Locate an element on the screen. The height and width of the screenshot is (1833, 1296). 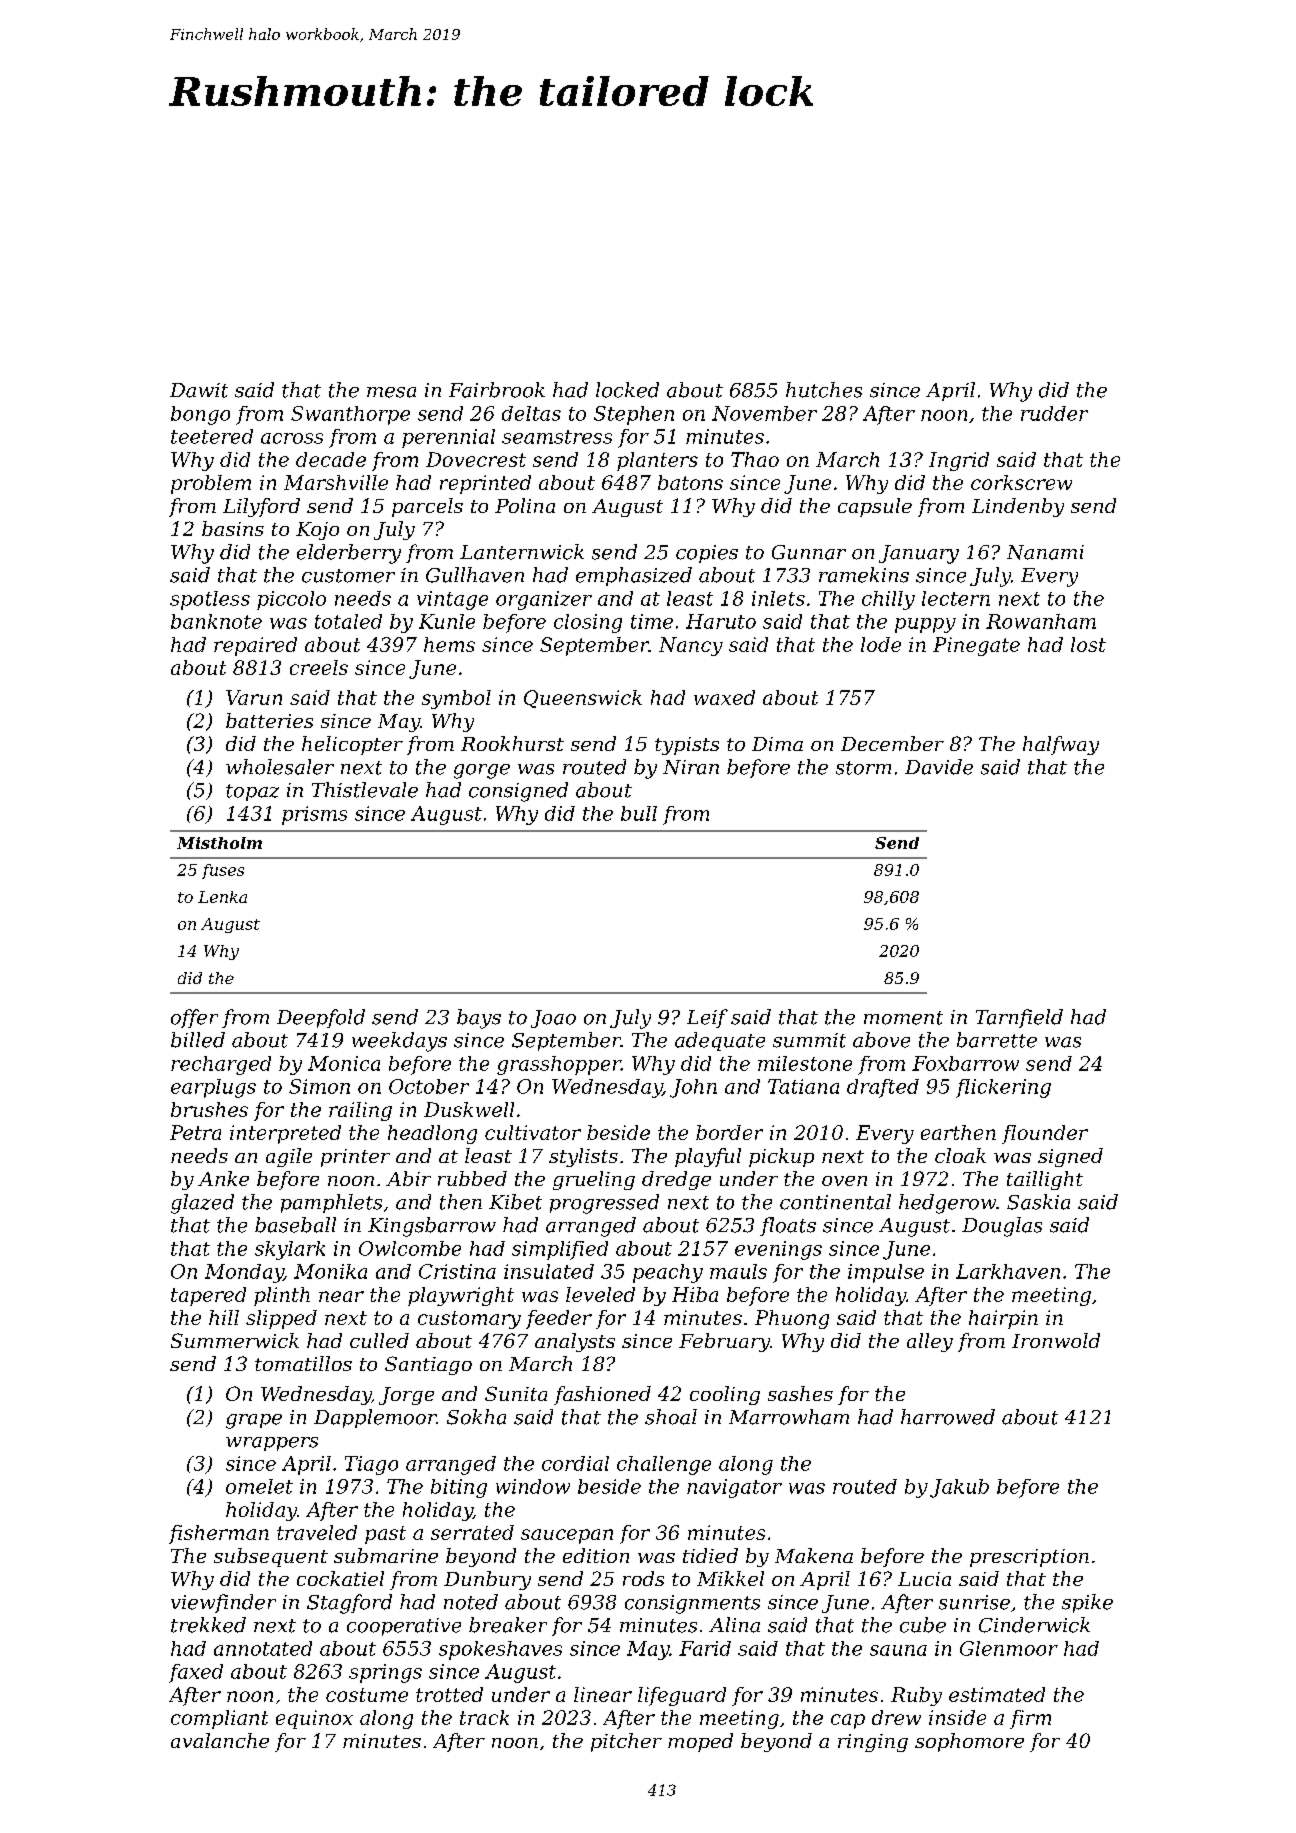
November is located at coordinates (764, 413).
